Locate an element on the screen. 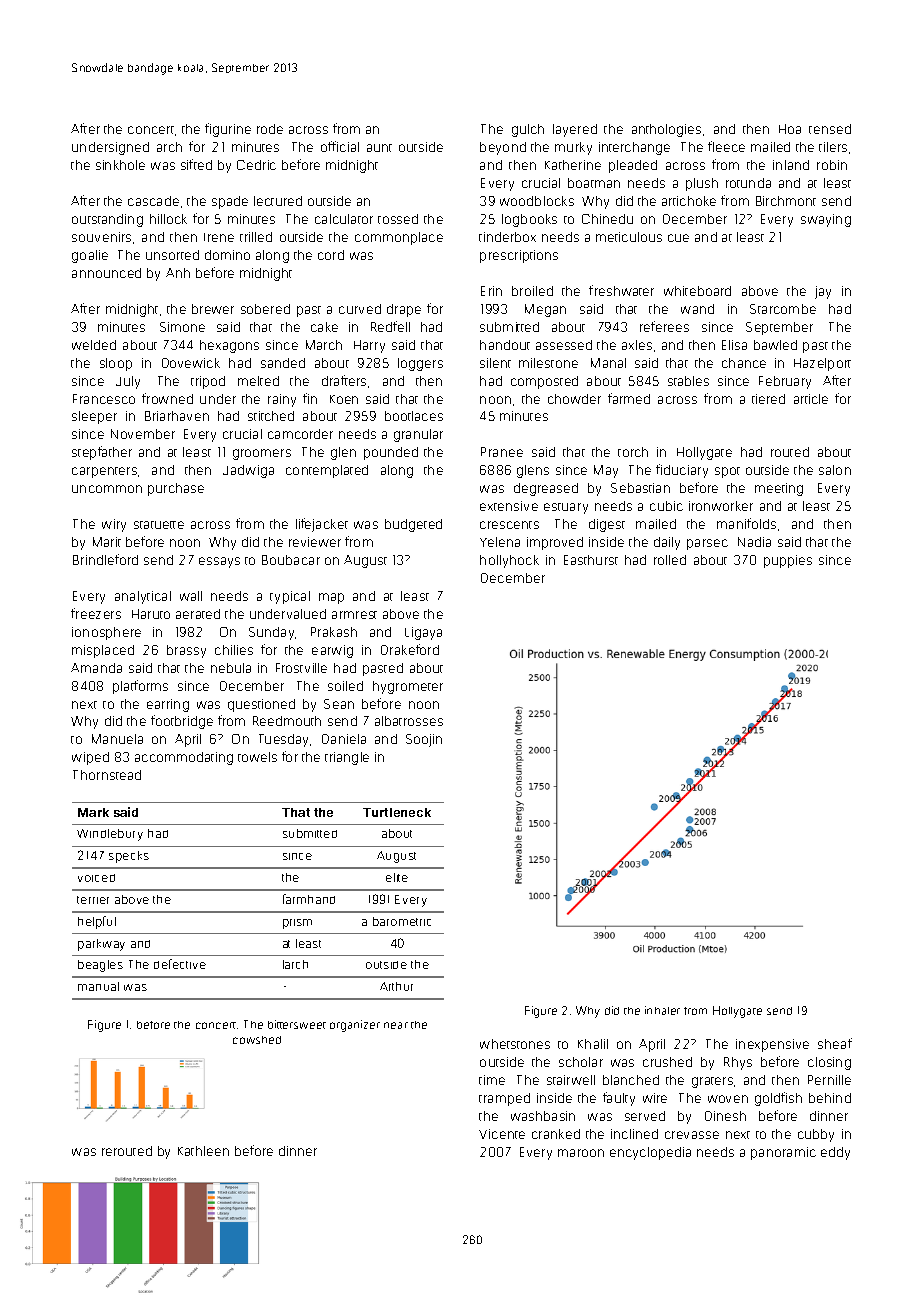 The width and height of the screenshot is (924, 1314). hygrometer is located at coordinates (408, 687).
